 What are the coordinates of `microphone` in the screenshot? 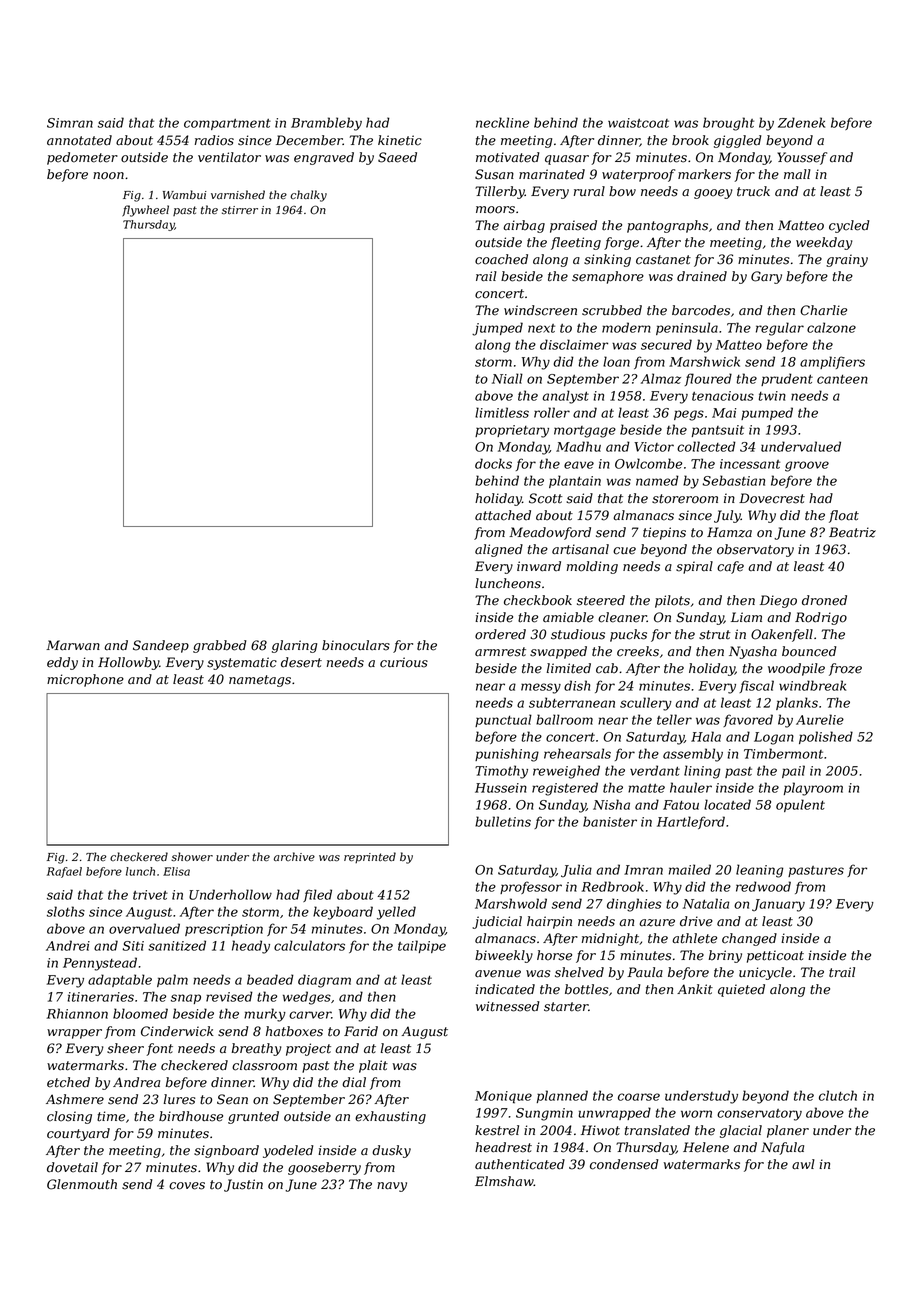 It's located at (85, 680).
